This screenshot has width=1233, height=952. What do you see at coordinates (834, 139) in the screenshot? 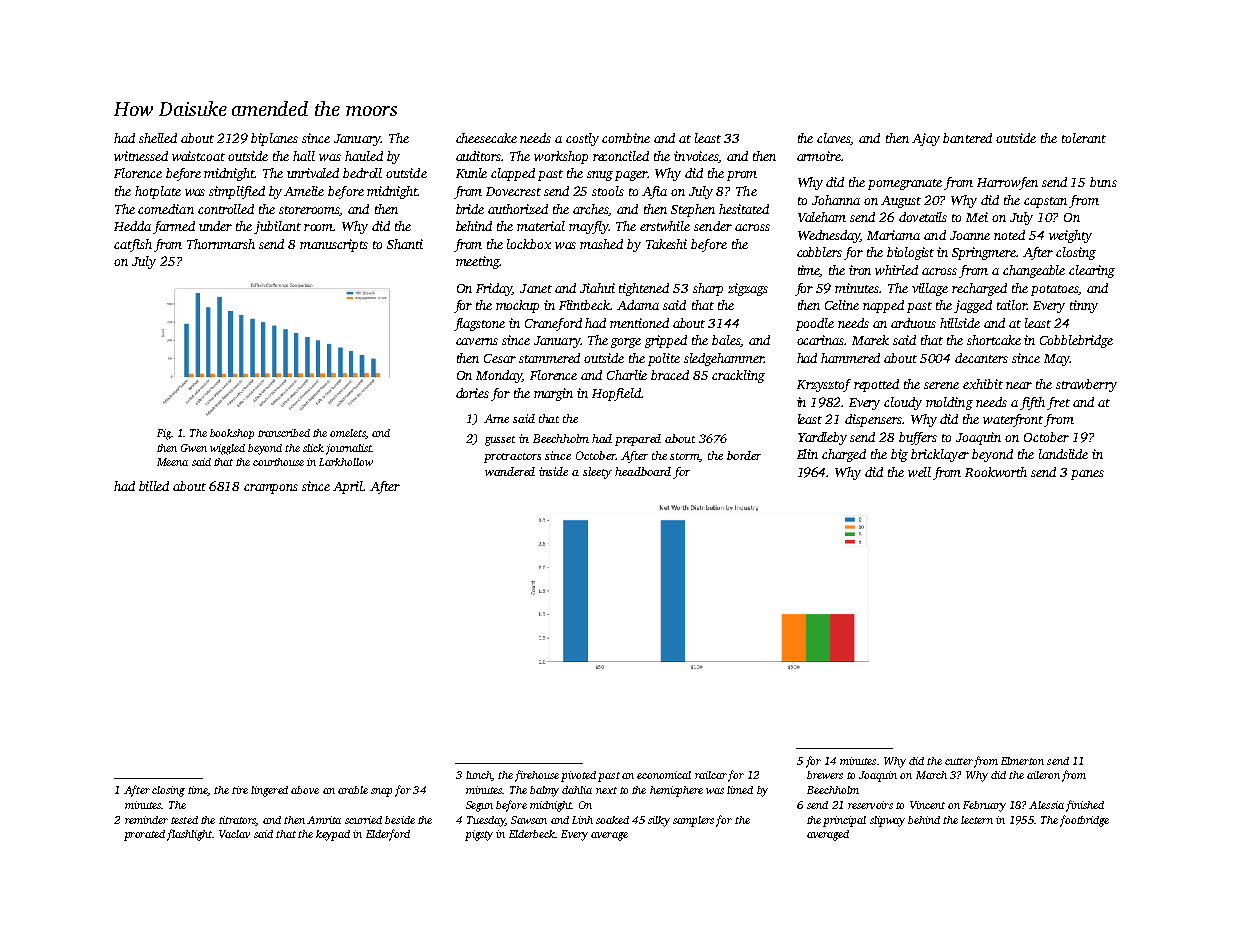
I see `claves` at bounding box center [834, 139].
